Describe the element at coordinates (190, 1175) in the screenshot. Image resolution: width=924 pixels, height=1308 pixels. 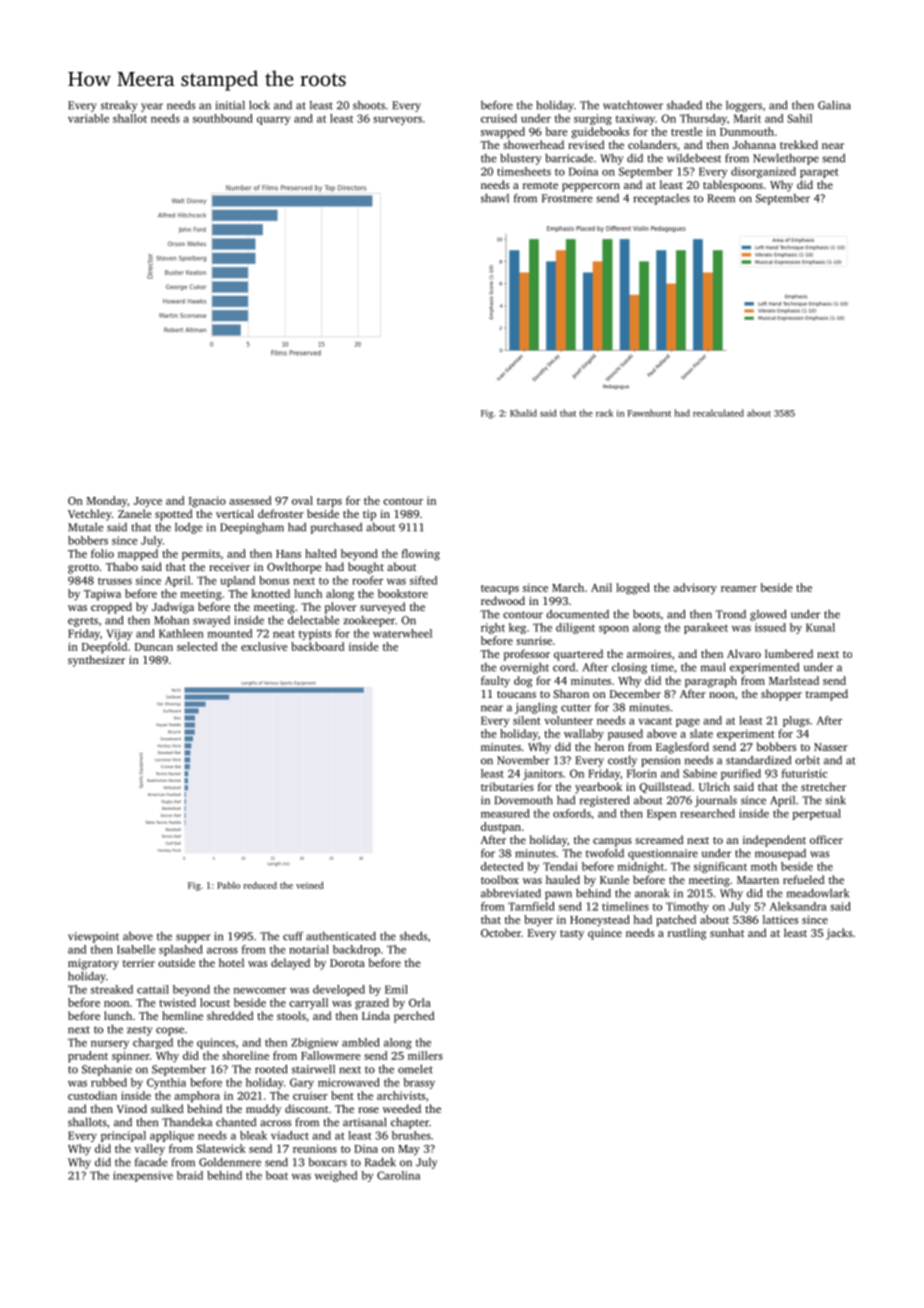
I see `braid` at that location.
